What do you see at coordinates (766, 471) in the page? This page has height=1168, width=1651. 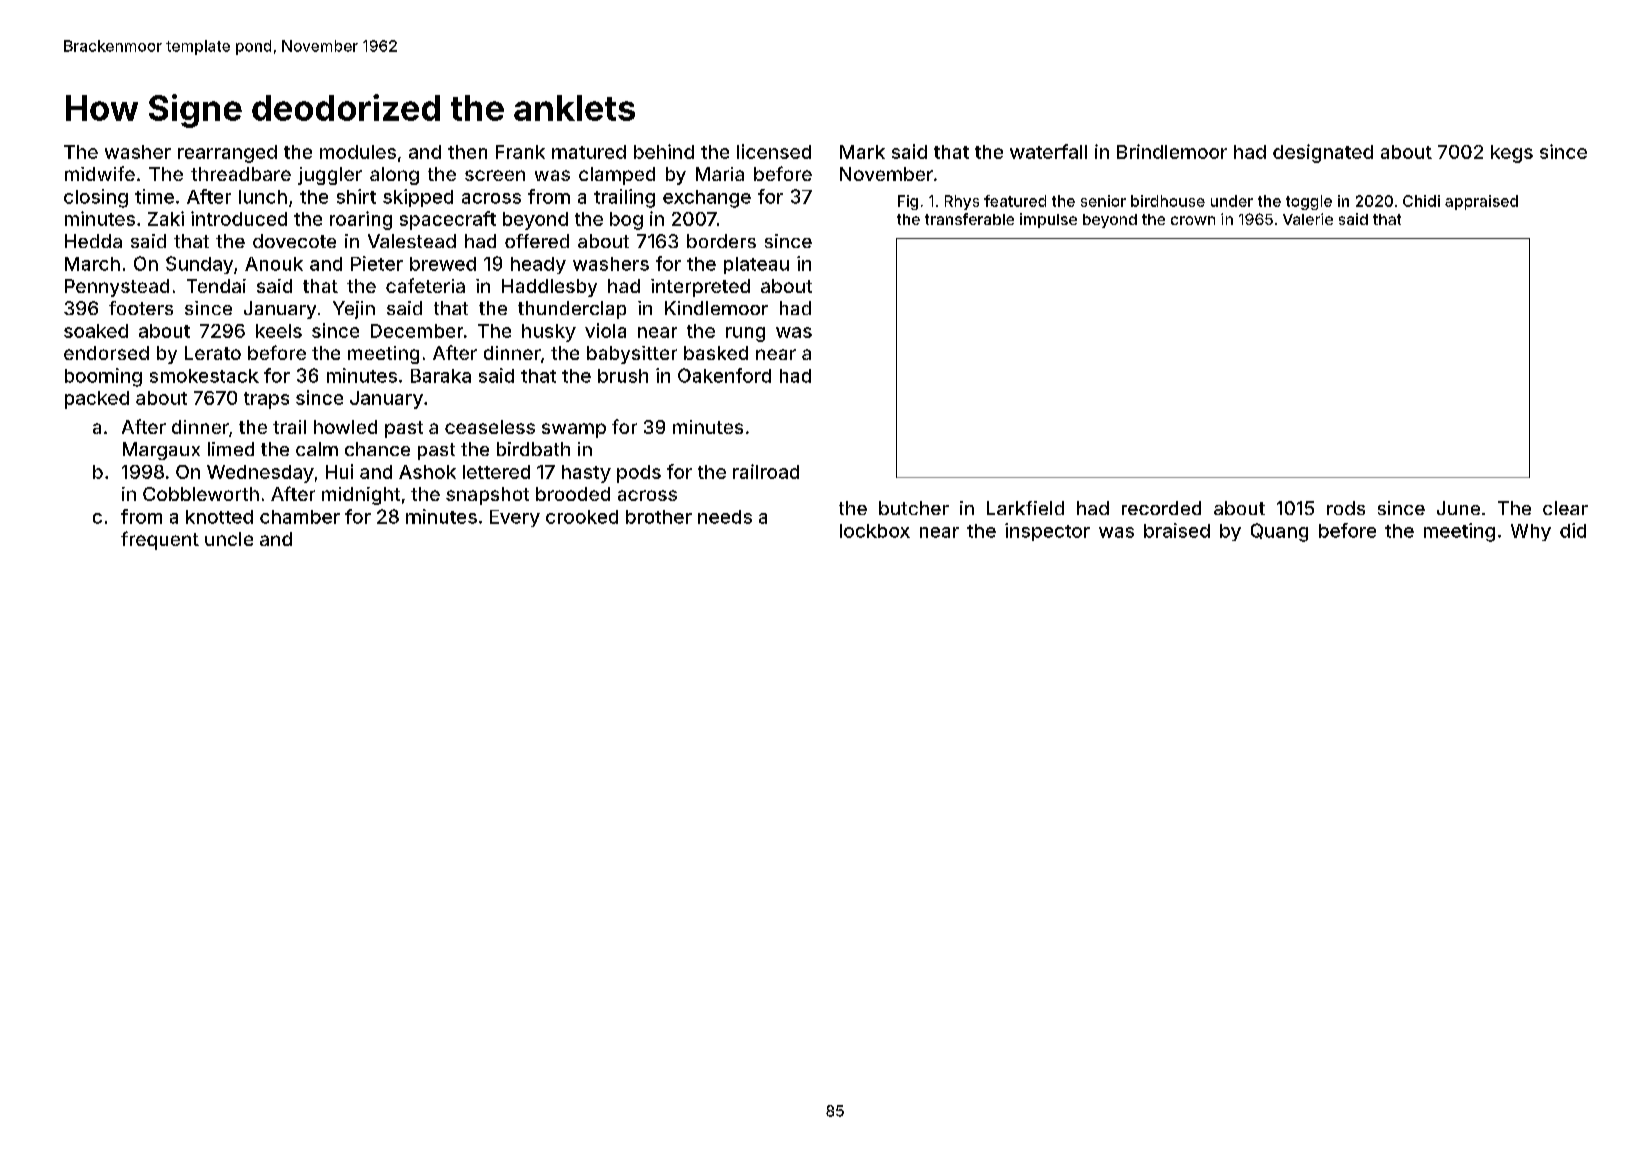 I see `railroad` at bounding box center [766, 471].
